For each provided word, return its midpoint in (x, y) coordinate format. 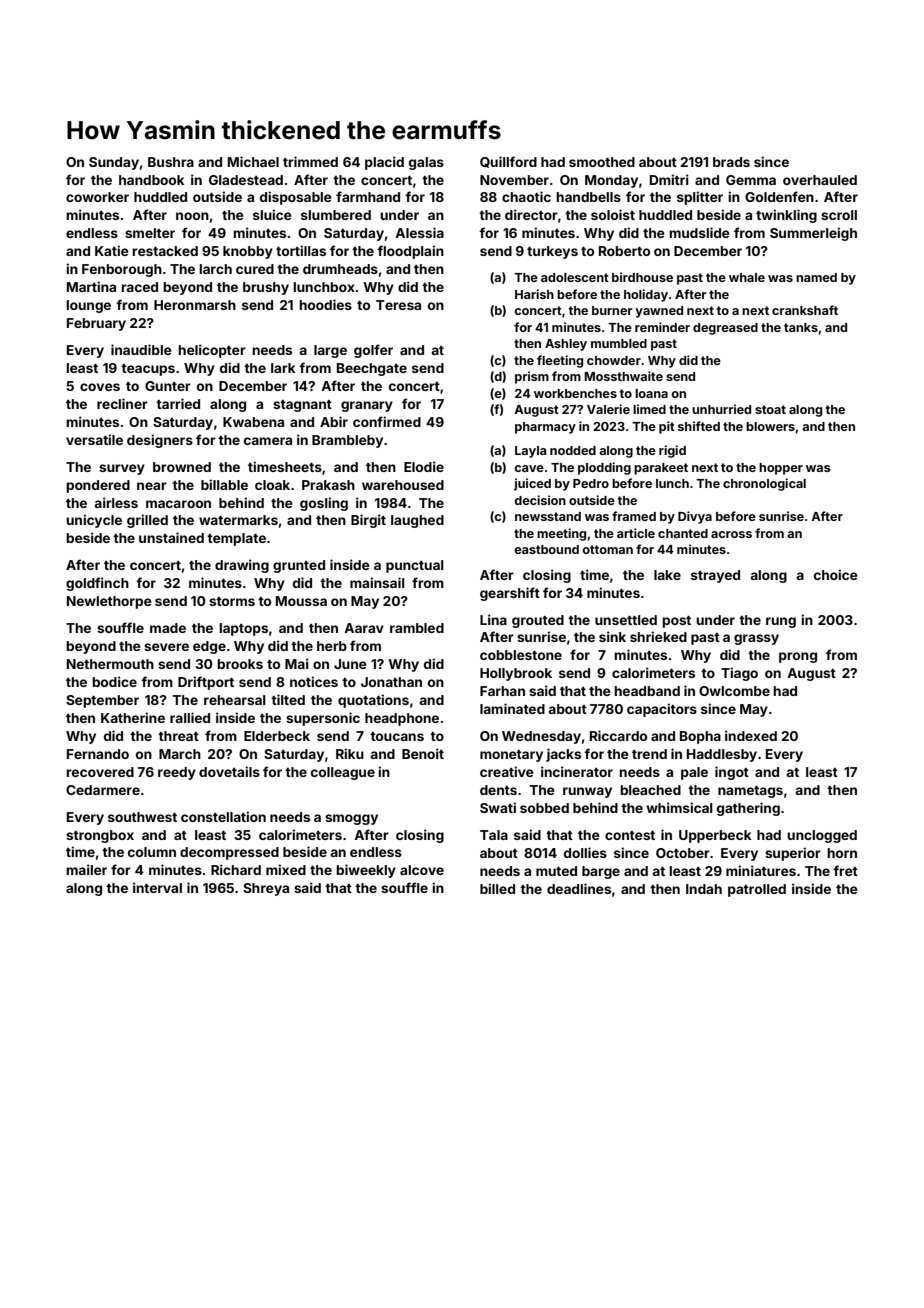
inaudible (141, 349)
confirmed (387, 421)
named (816, 277)
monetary (511, 756)
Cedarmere (103, 790)
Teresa (398, 305)
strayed (715, 576)
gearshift (510, 594)
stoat (770, 409)
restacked (165, 251)
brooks (240, 664)
